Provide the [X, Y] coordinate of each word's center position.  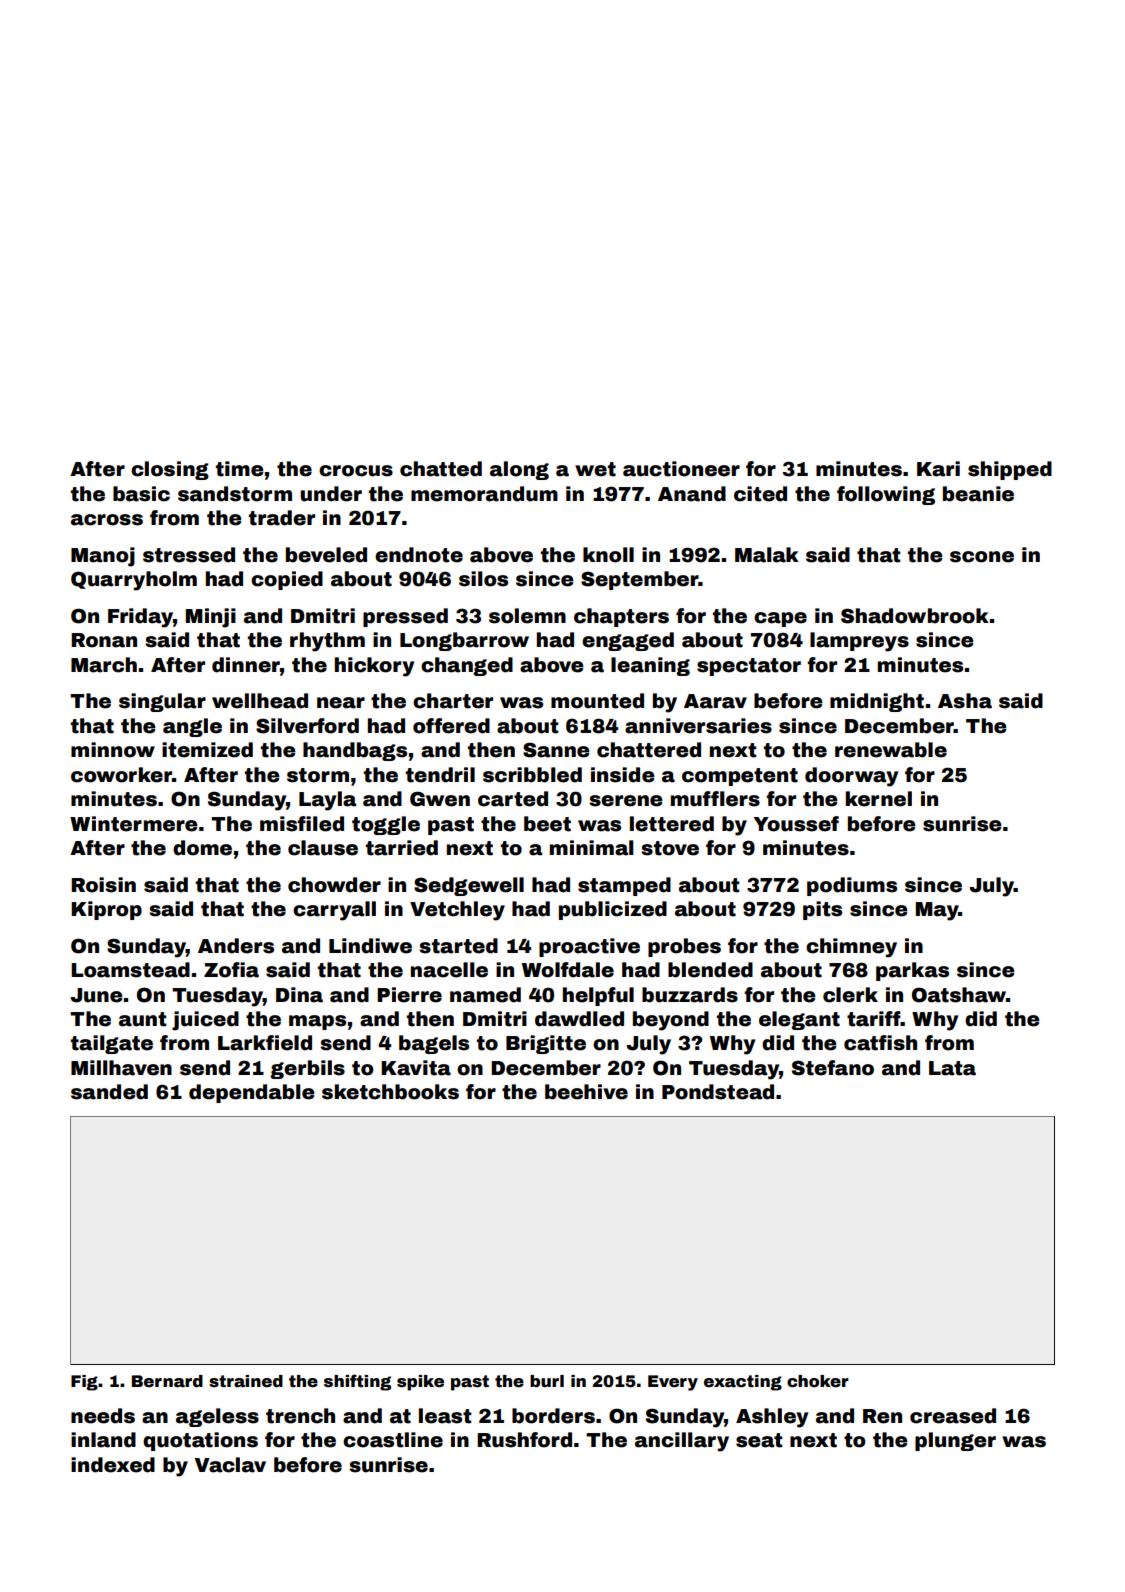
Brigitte [546, 1044]
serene [626, 801]
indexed [113, 1465]
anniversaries [698, 726]
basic [141, 494]
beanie [978, 494]
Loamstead [130, 970]
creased [953, 1416]
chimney [851, 948]
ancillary [682, 1442]
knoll [608, 555]
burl [547, 1381]
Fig [84, 1383]
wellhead [260, 701]
